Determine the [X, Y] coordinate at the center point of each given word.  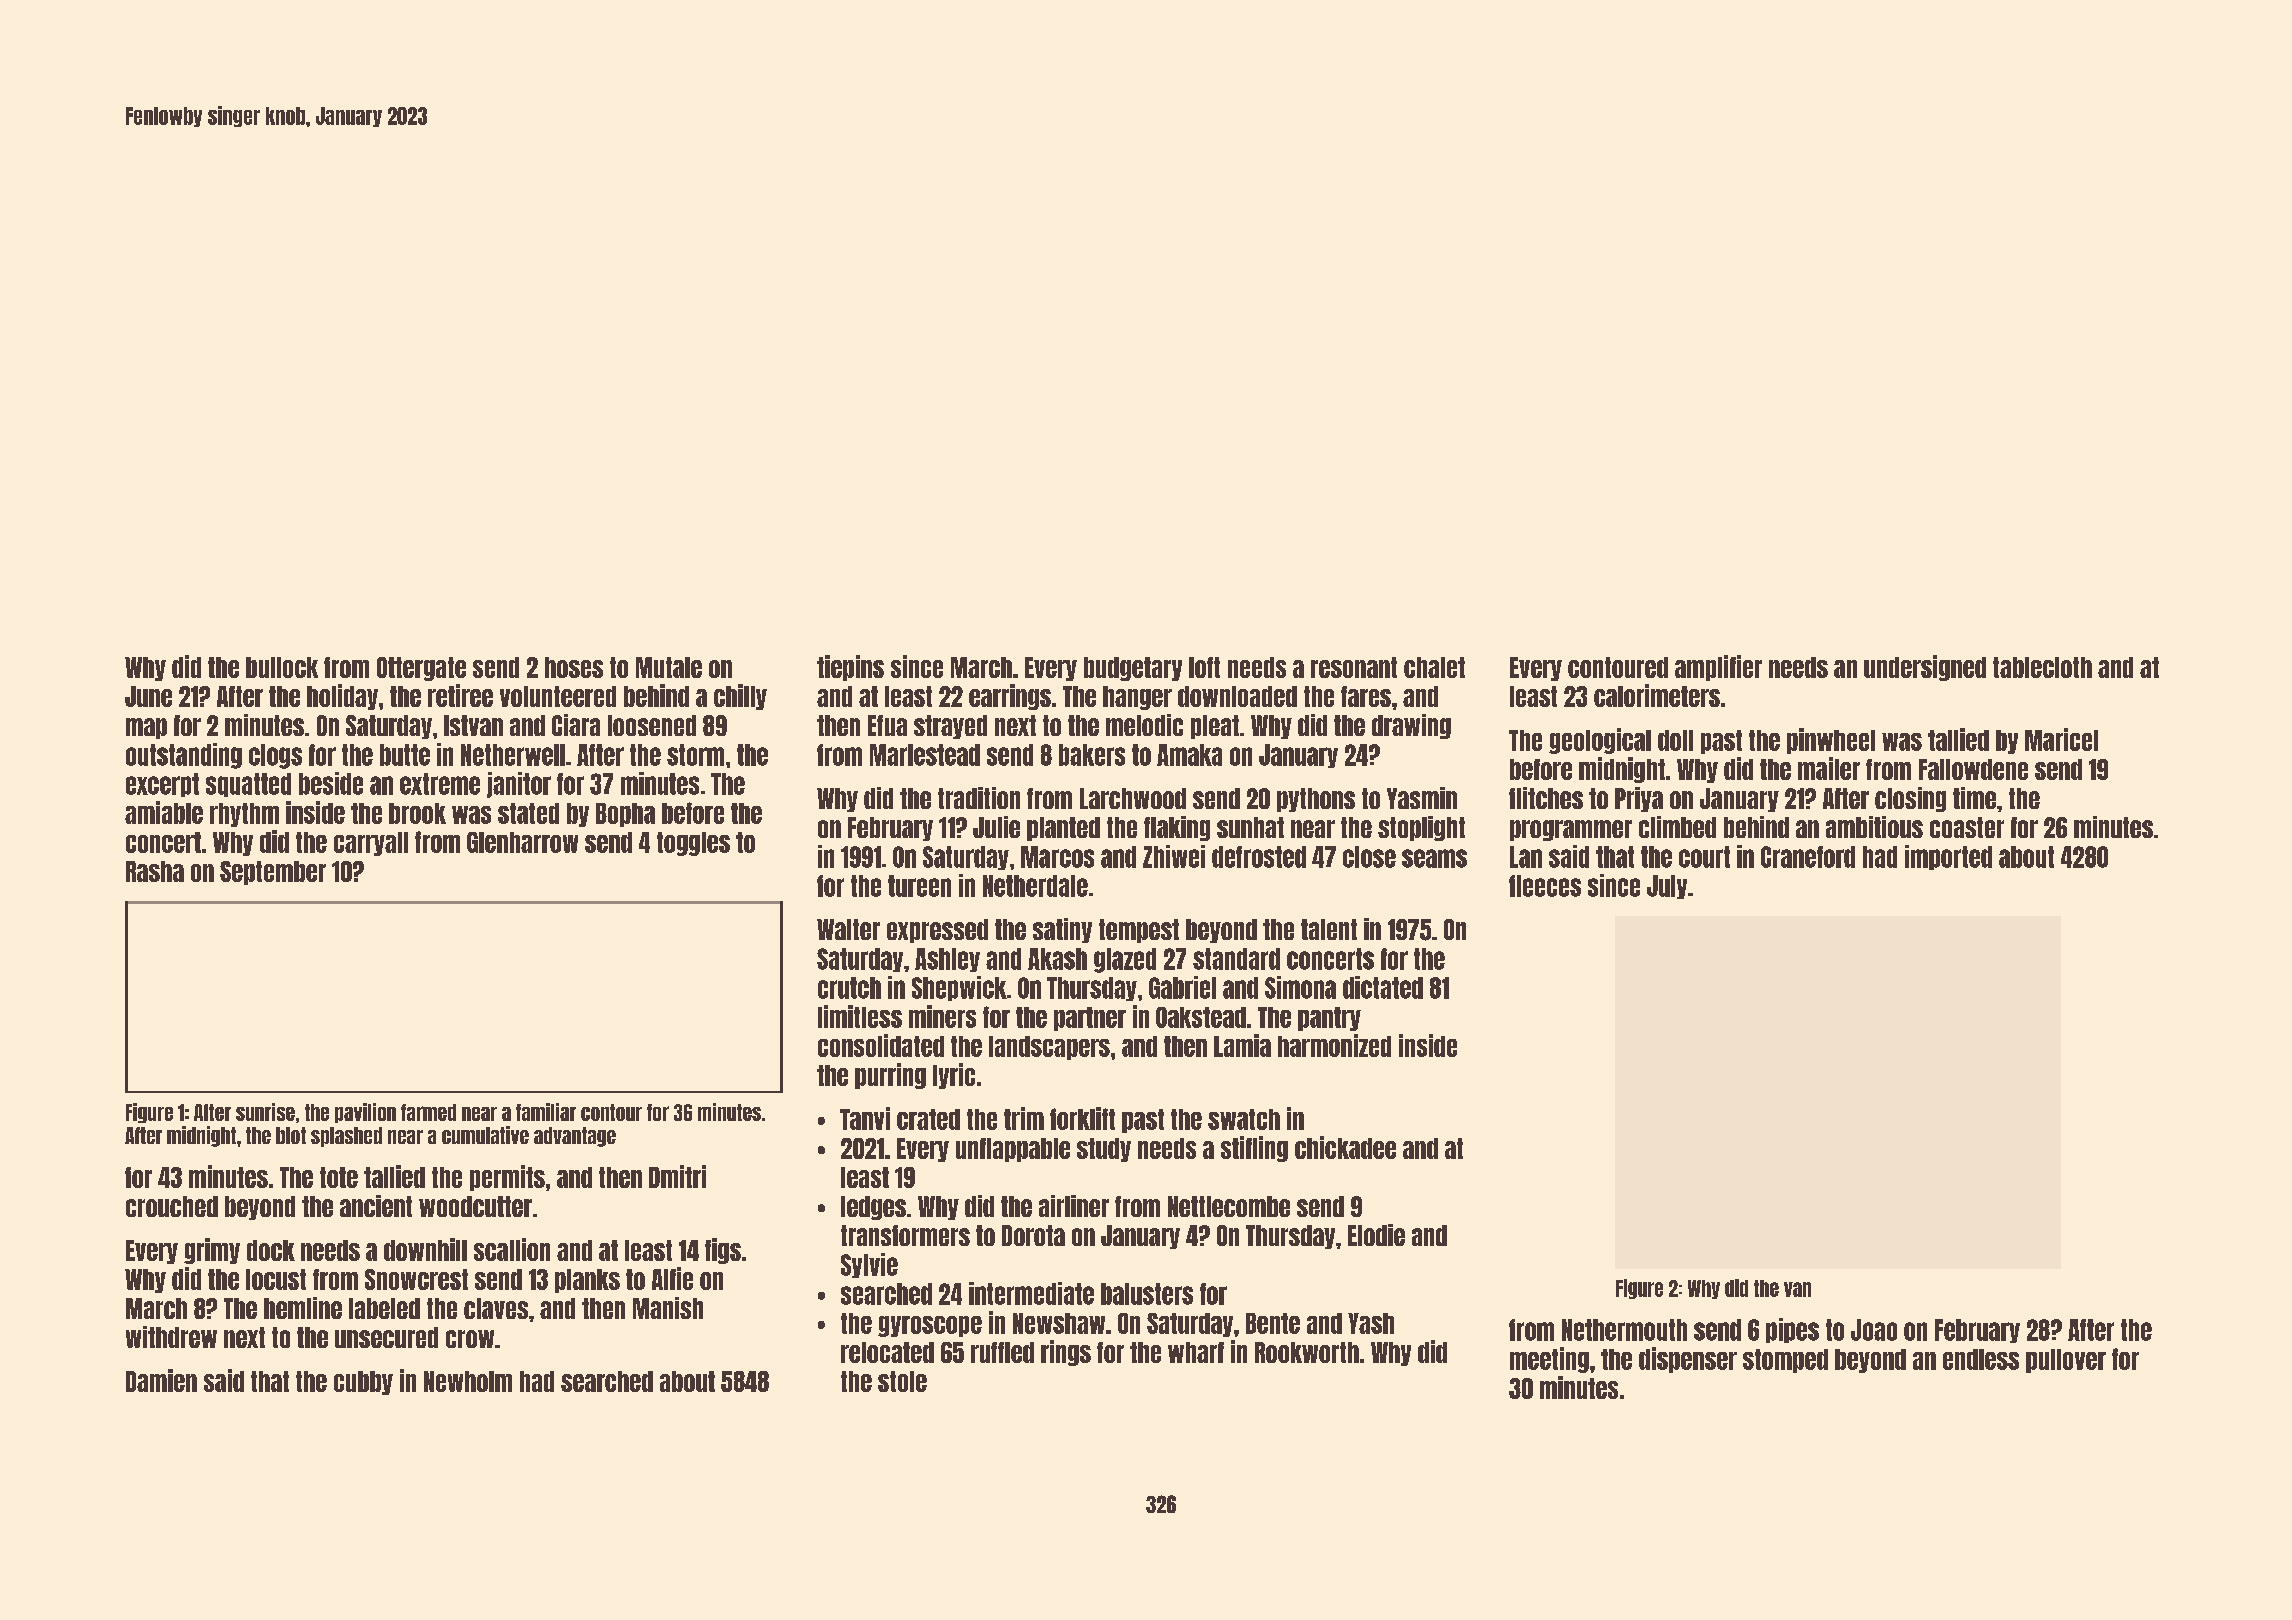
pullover [2066, 1361]
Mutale [669, 667]
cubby [363, 1383]
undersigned [1925, 668]
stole [902, 1381]
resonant [1354, 667]
